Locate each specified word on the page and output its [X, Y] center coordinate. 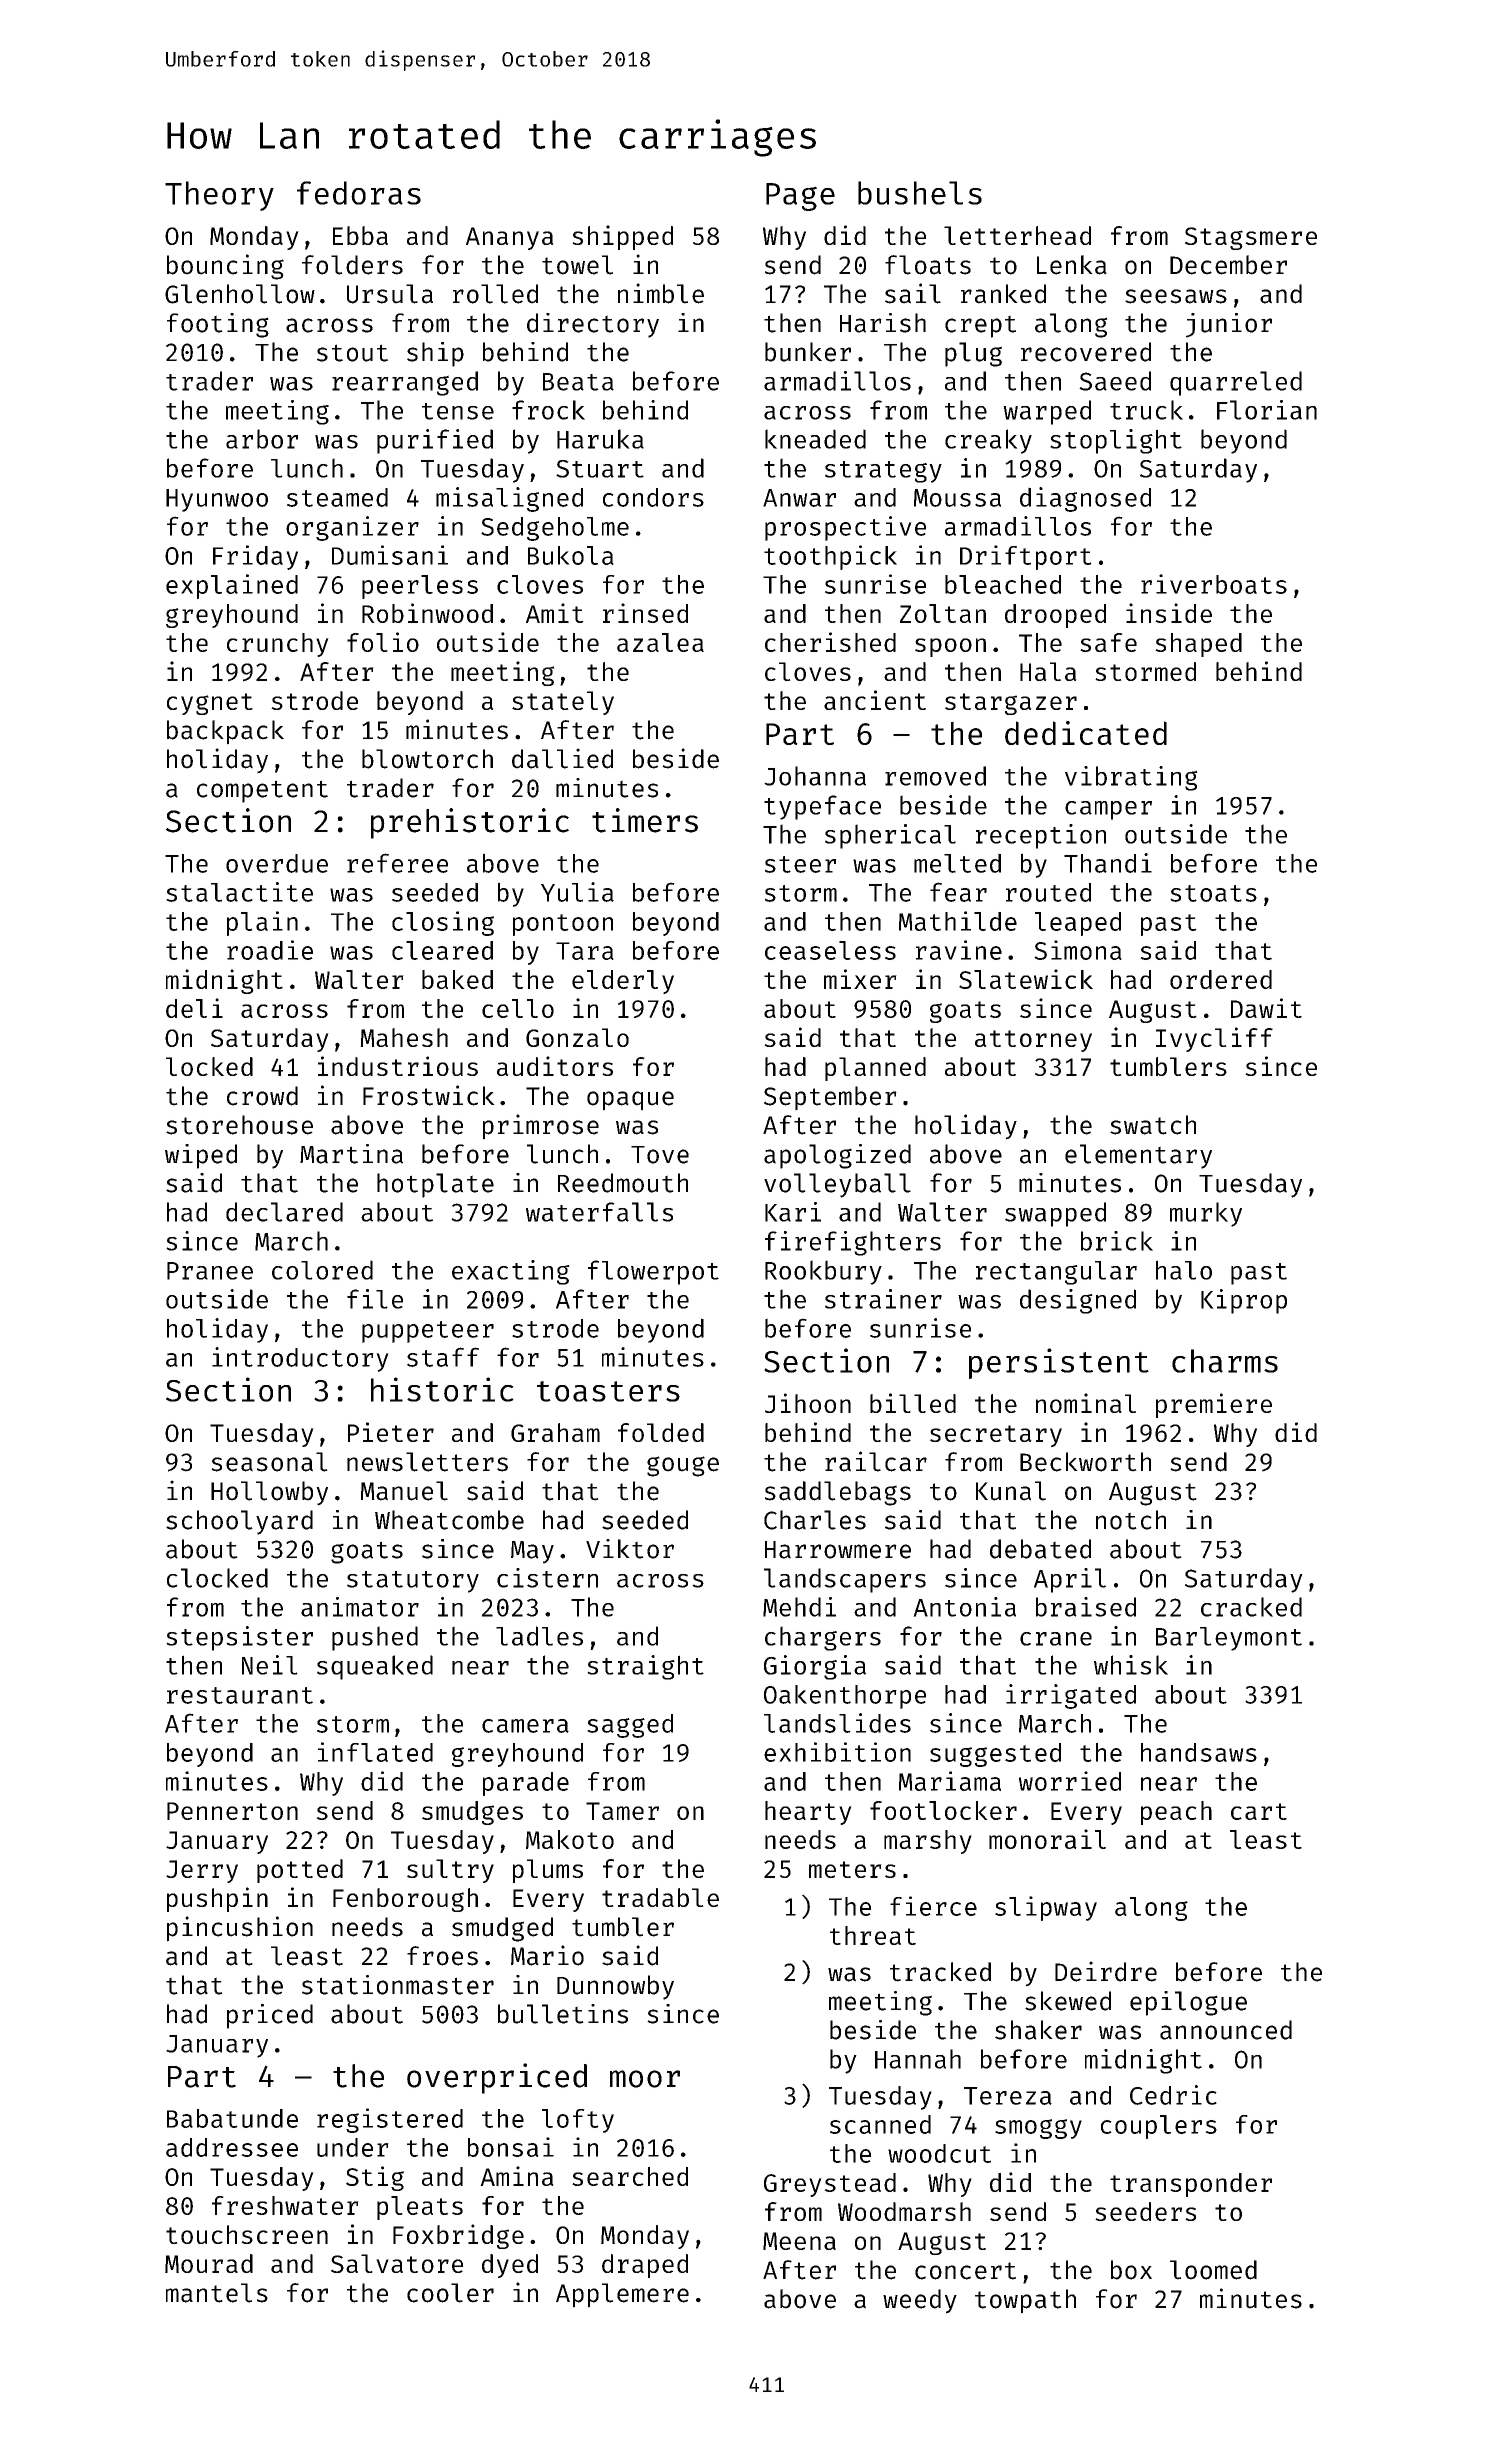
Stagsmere [1251, 238]
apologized [837, 1156]
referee [397, 863]
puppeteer [428, 1332]
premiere [1214, 1405]
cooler [450, 2293]
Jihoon [808, 1403]
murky [1206, 1214]
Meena [799, 2241]
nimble [661, 293]
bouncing [225, 267]
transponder [1191, 2185]
